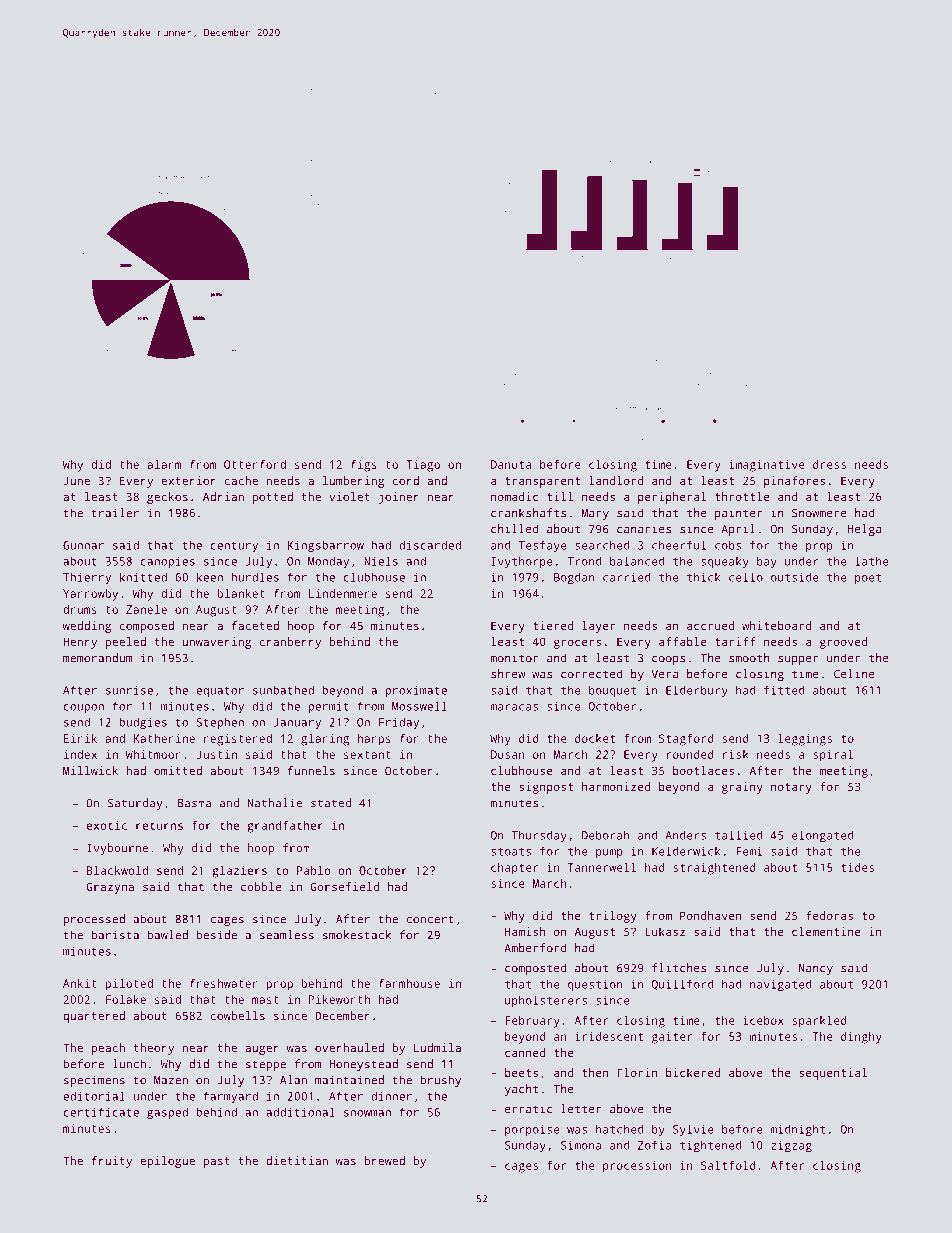  Describe the element at coordinates (829, 464) in the screenshot. I see `dress` at that location.
